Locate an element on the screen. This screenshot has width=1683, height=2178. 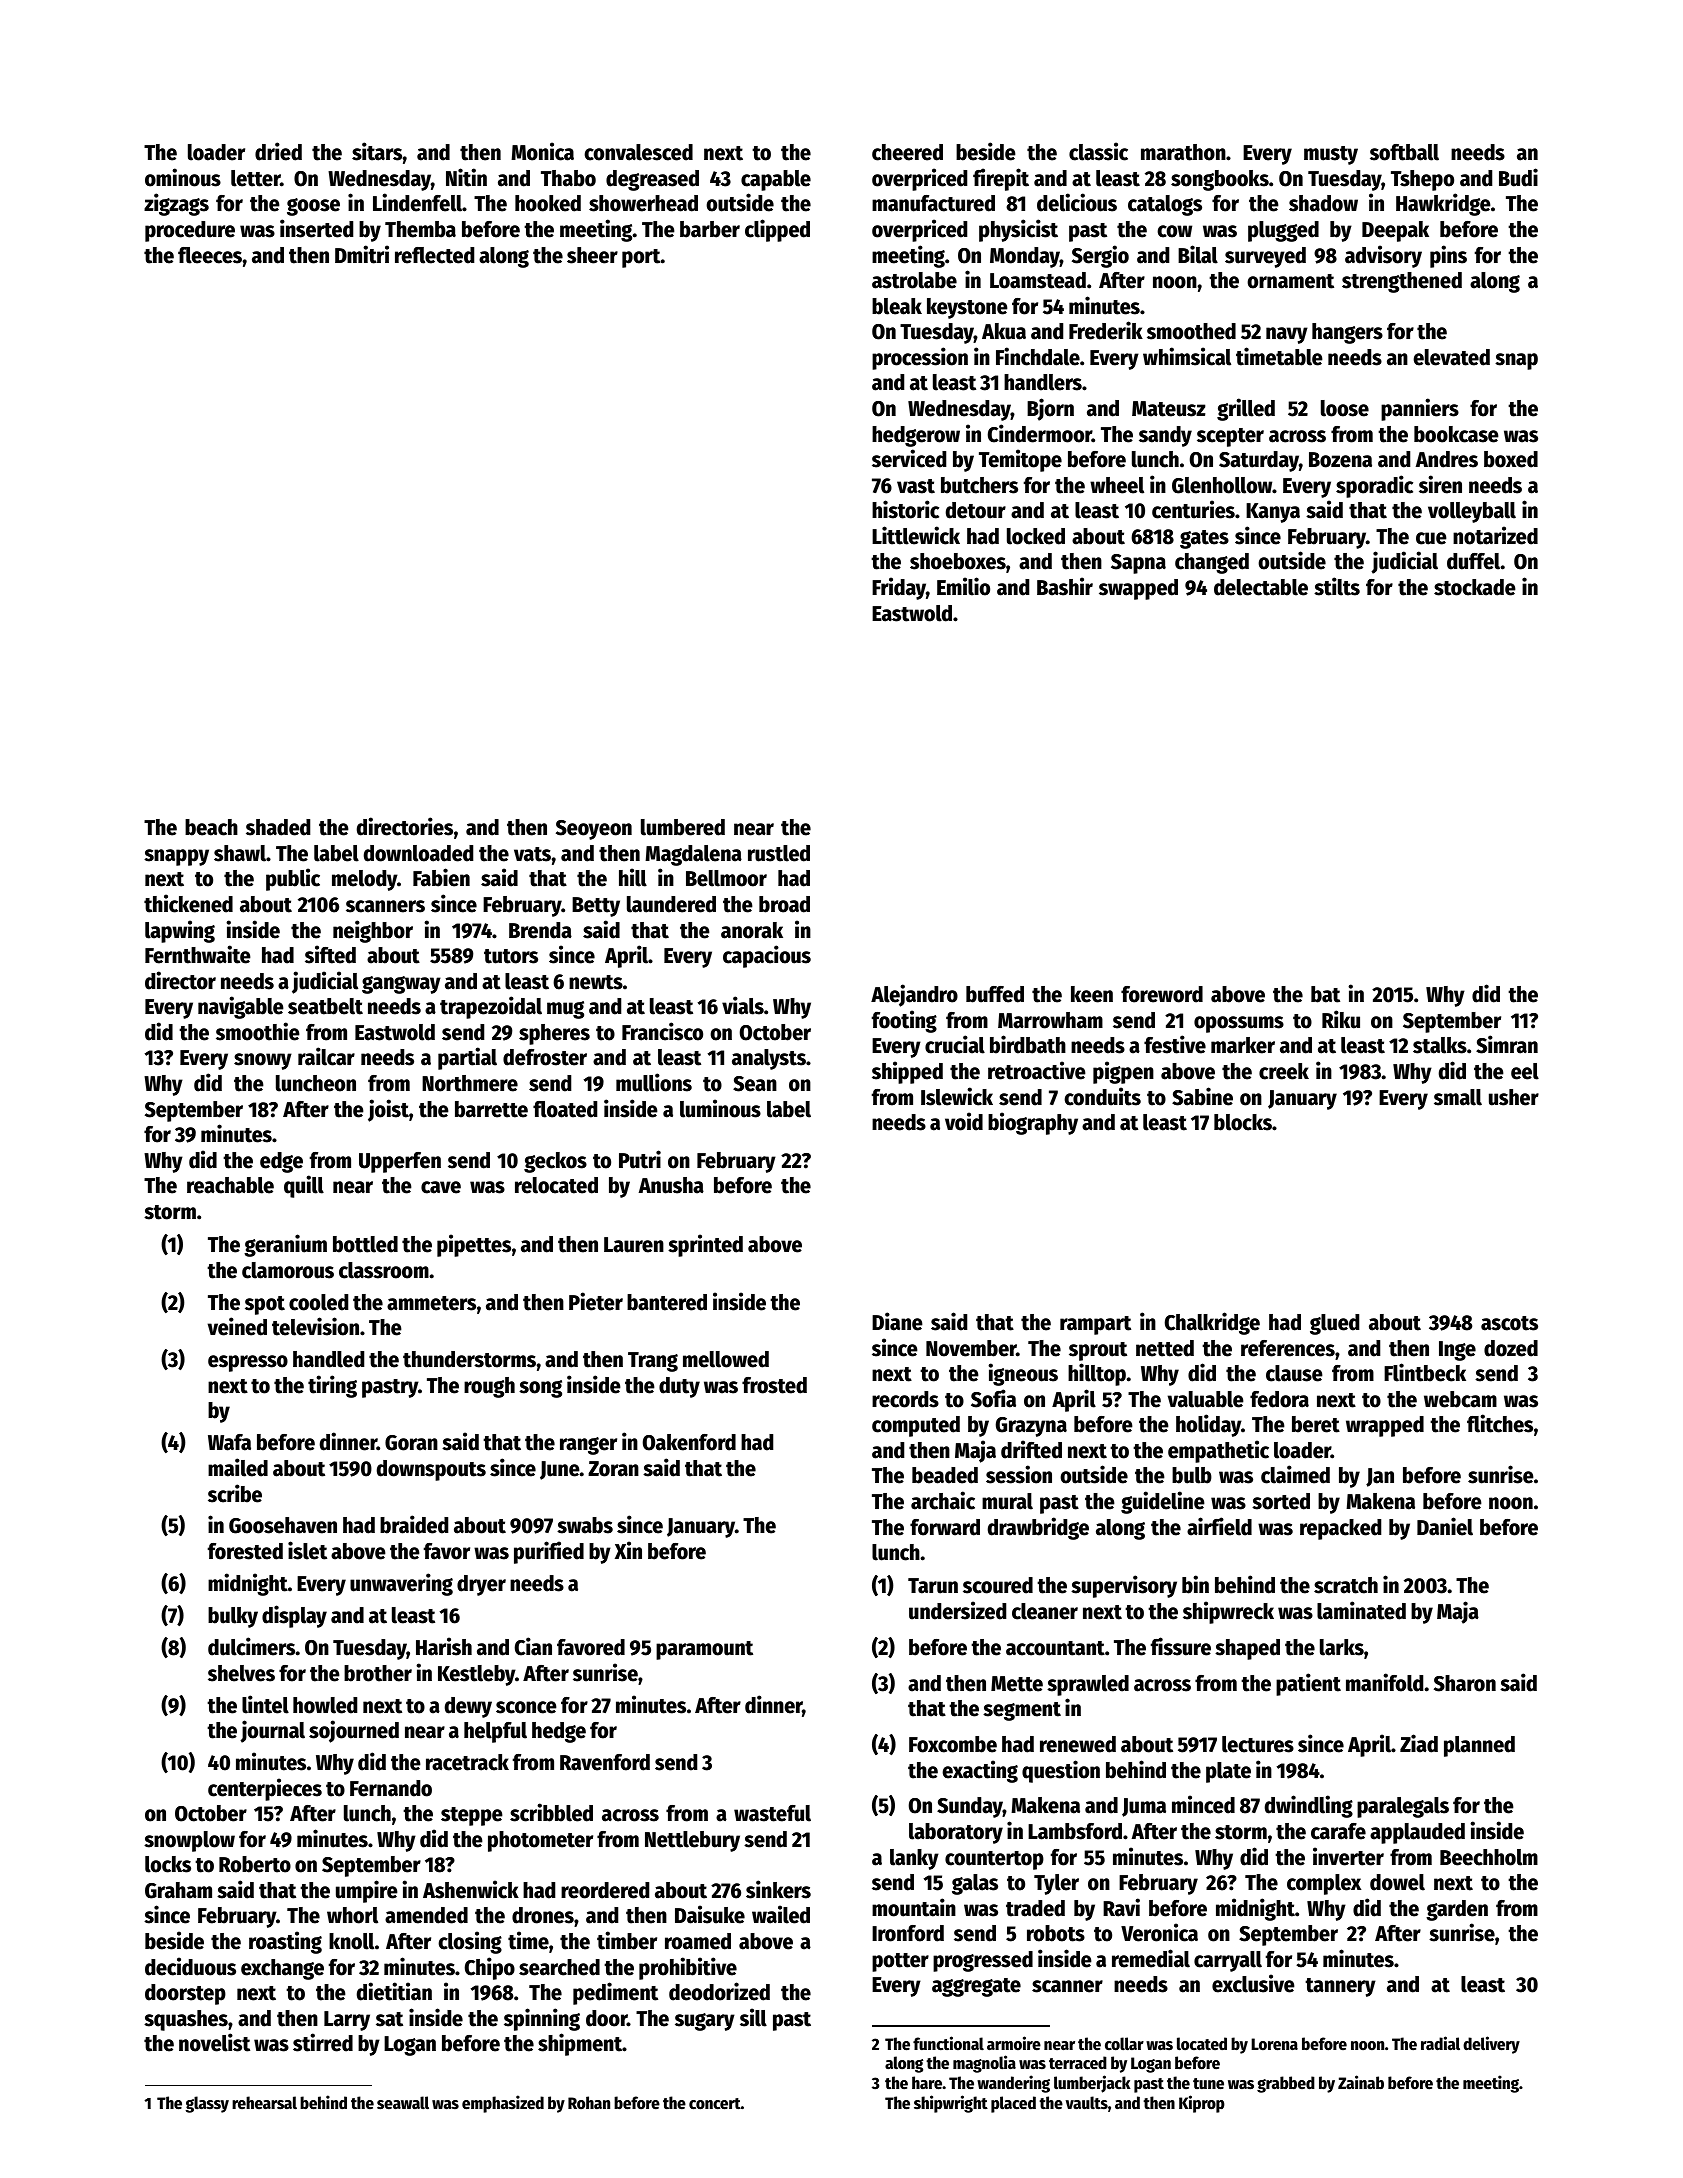
analysts is located at coordinates (769, 1059).
